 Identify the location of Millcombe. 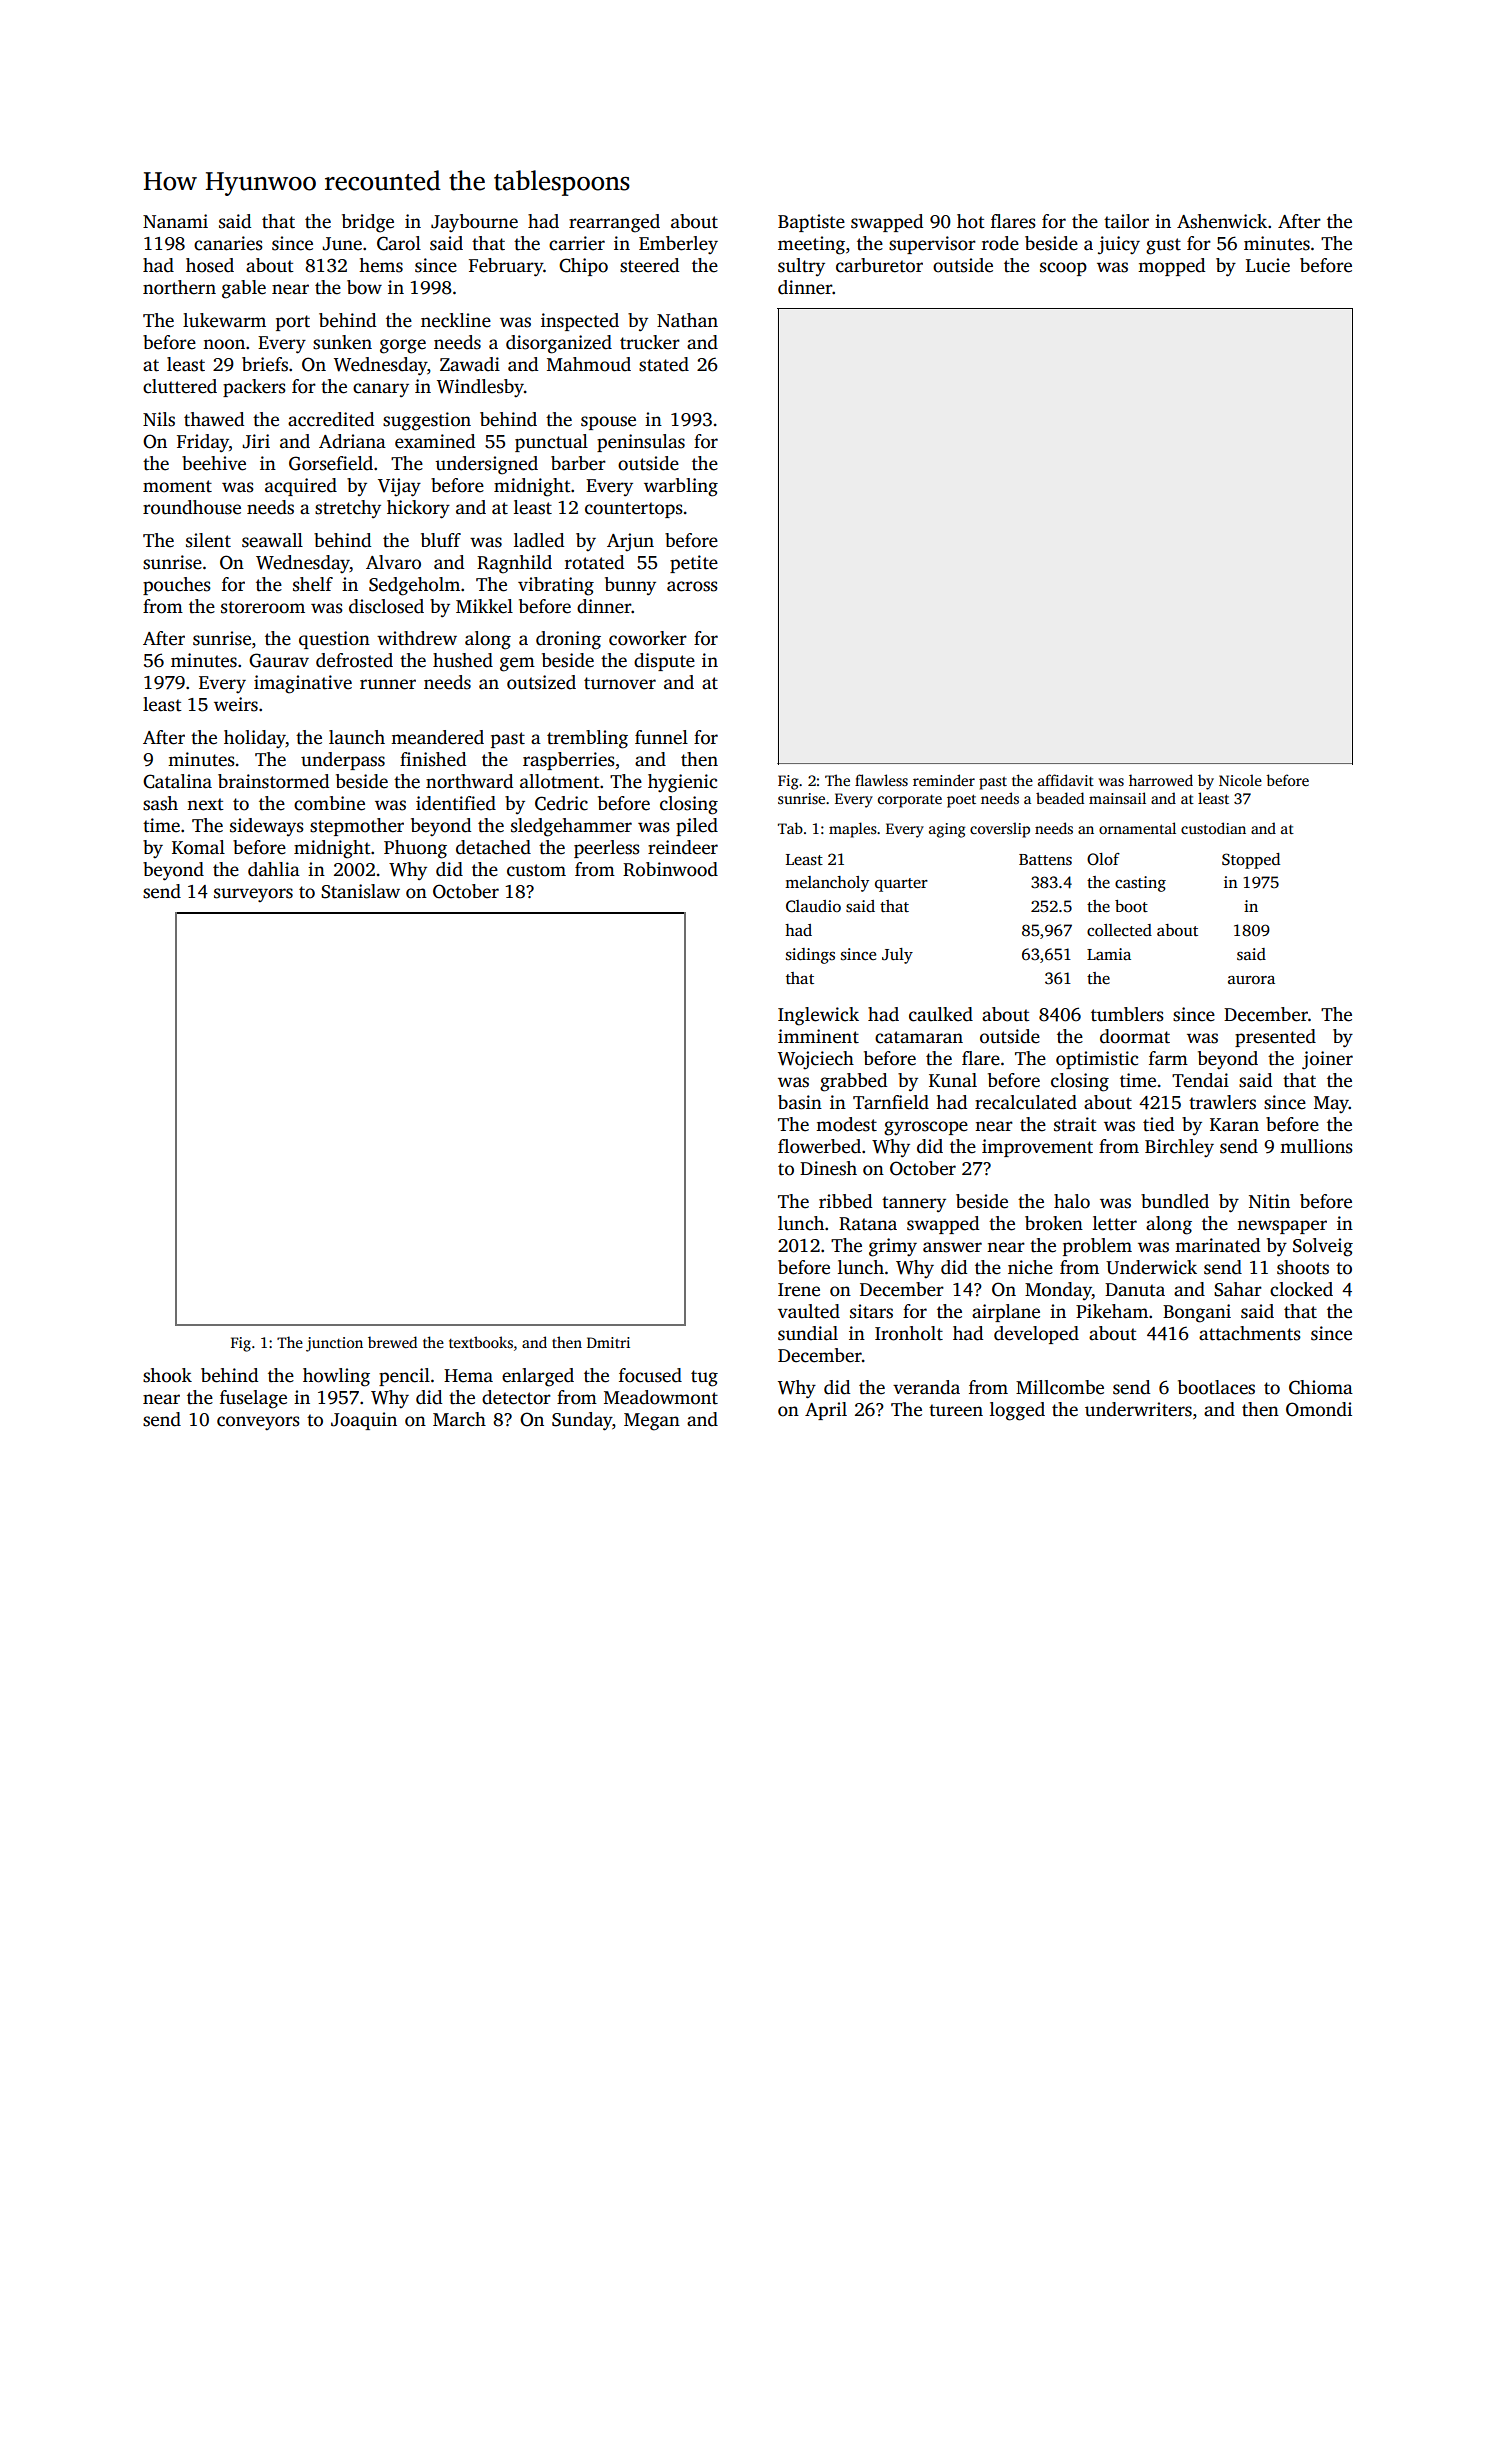
(1060, 1387).
